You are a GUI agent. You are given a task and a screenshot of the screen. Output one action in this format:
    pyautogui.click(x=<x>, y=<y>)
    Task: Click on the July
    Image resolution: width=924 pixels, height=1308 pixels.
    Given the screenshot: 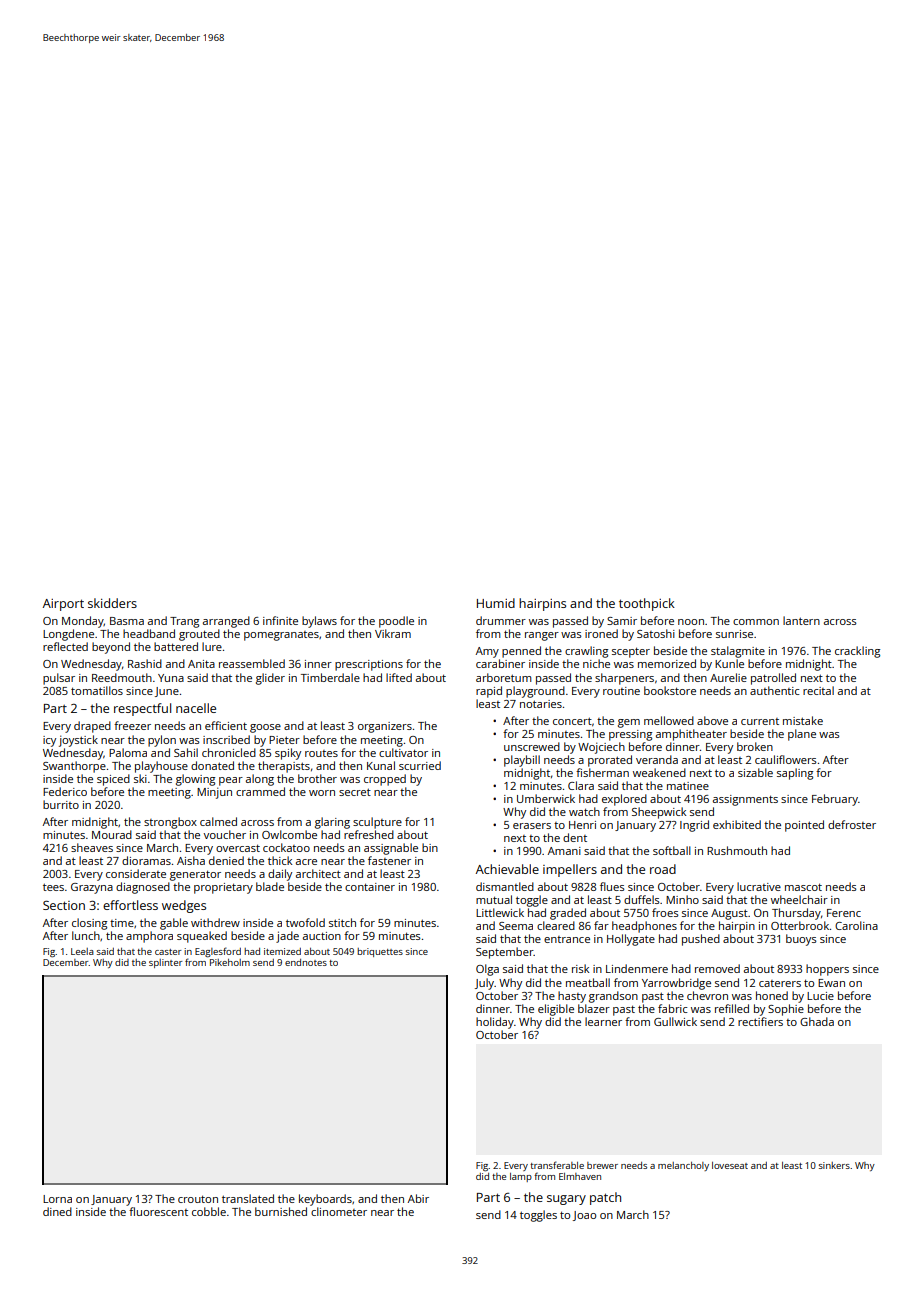 What is the action you would take?
    pyautogui.click(x=484, y=984)
